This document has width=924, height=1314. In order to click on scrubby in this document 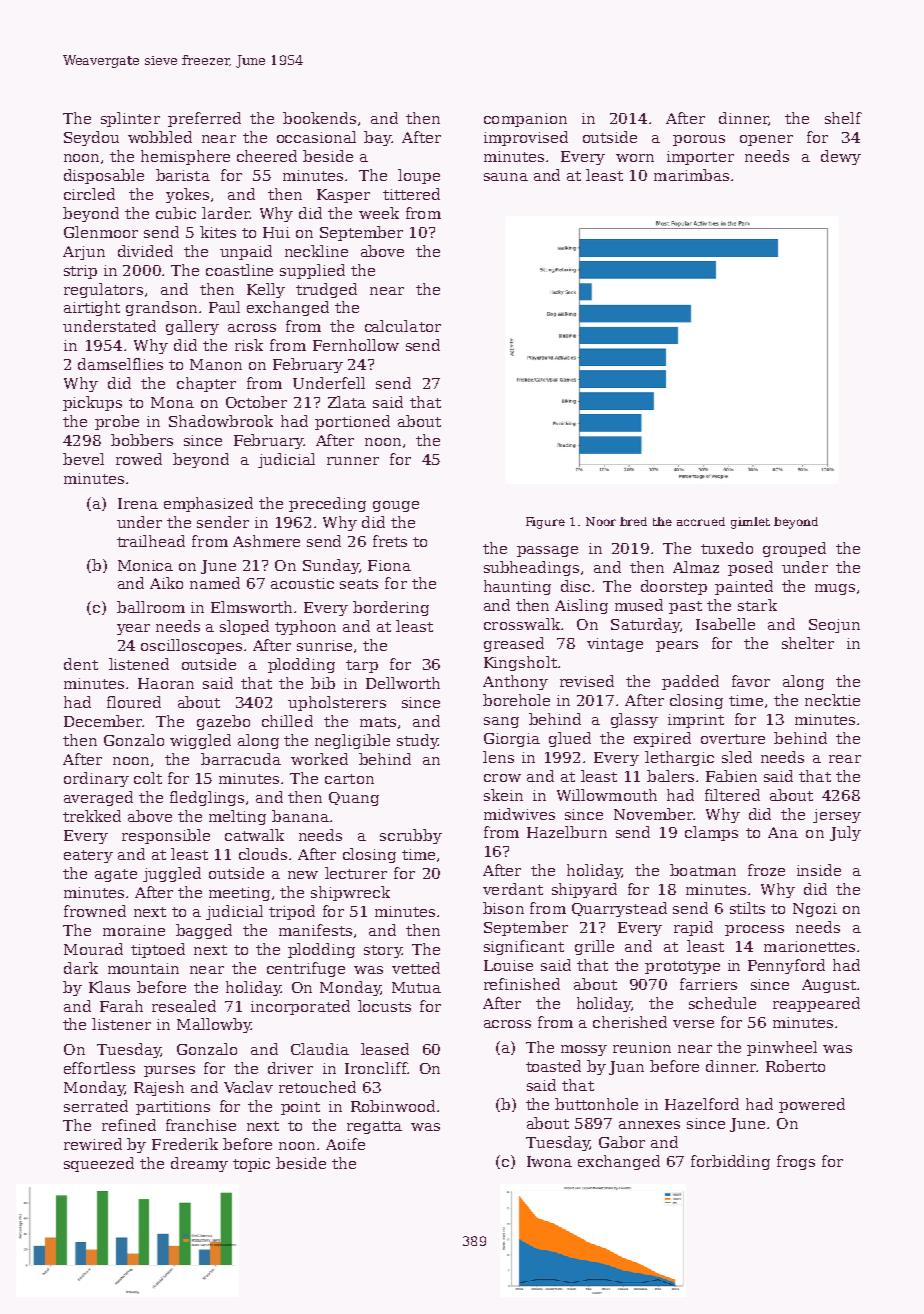, I will do `click(411, 836)`.
